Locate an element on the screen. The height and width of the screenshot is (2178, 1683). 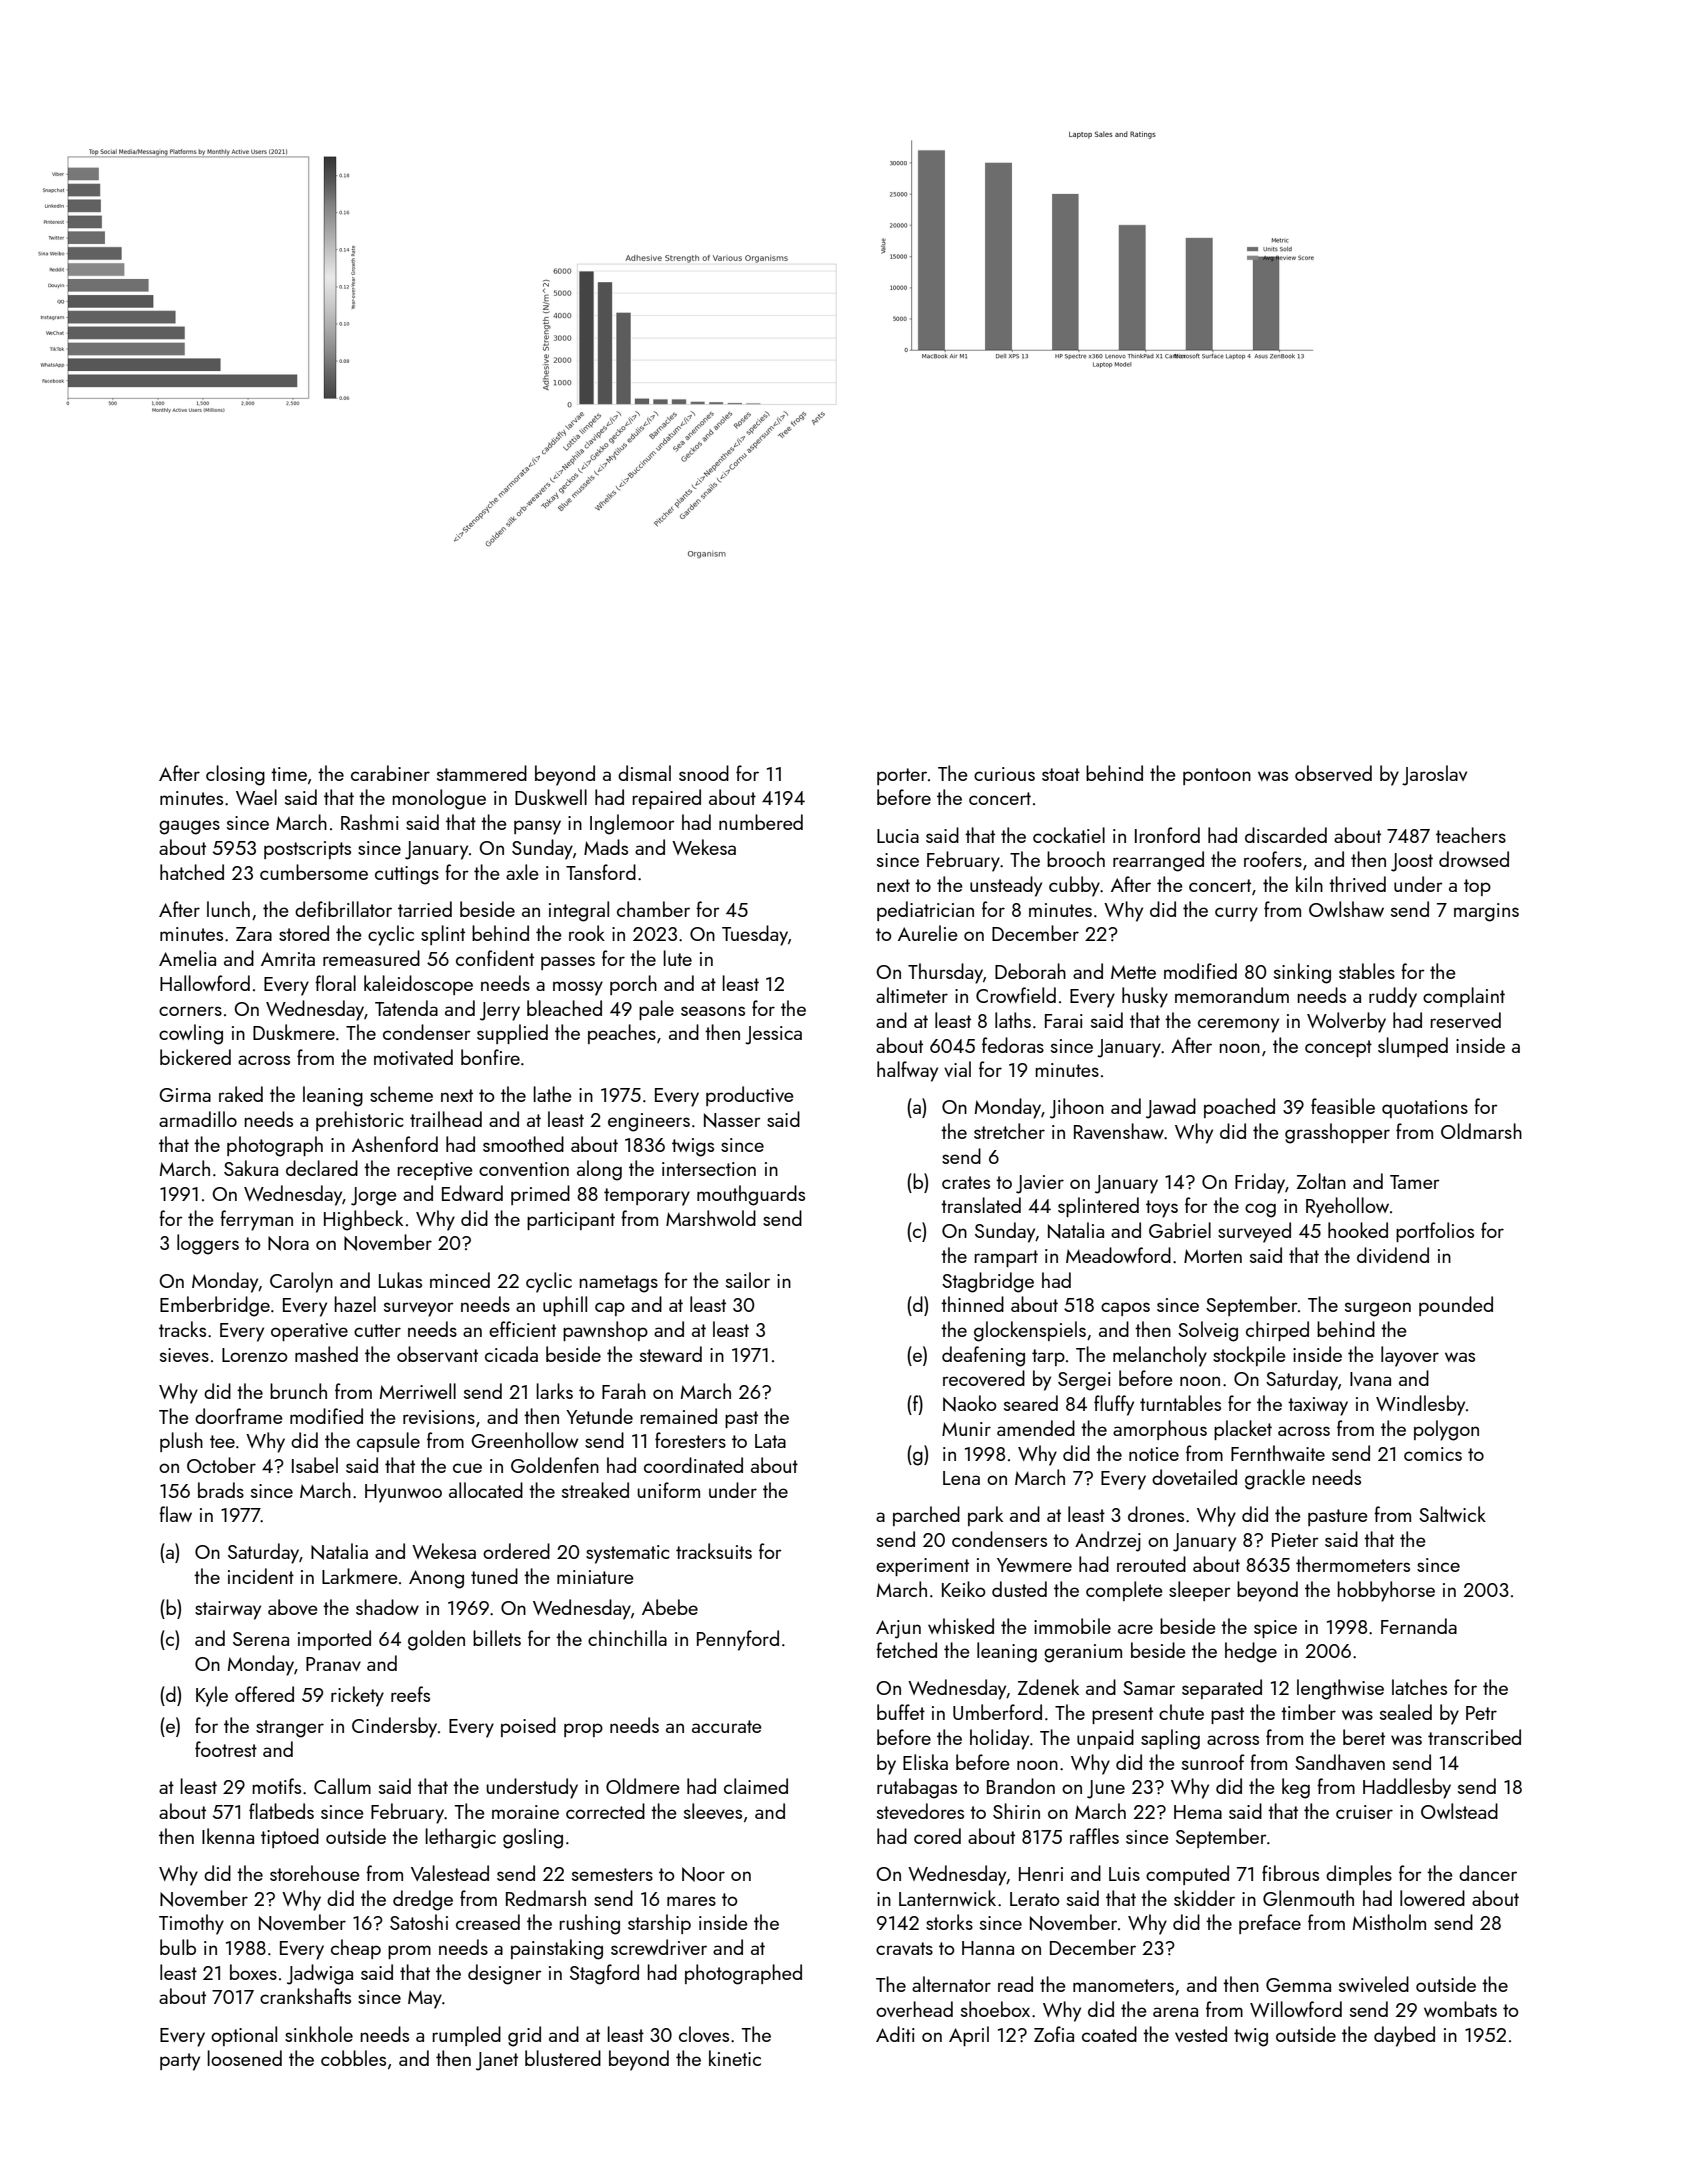
flaw is located at coordinates (175, 1514).
